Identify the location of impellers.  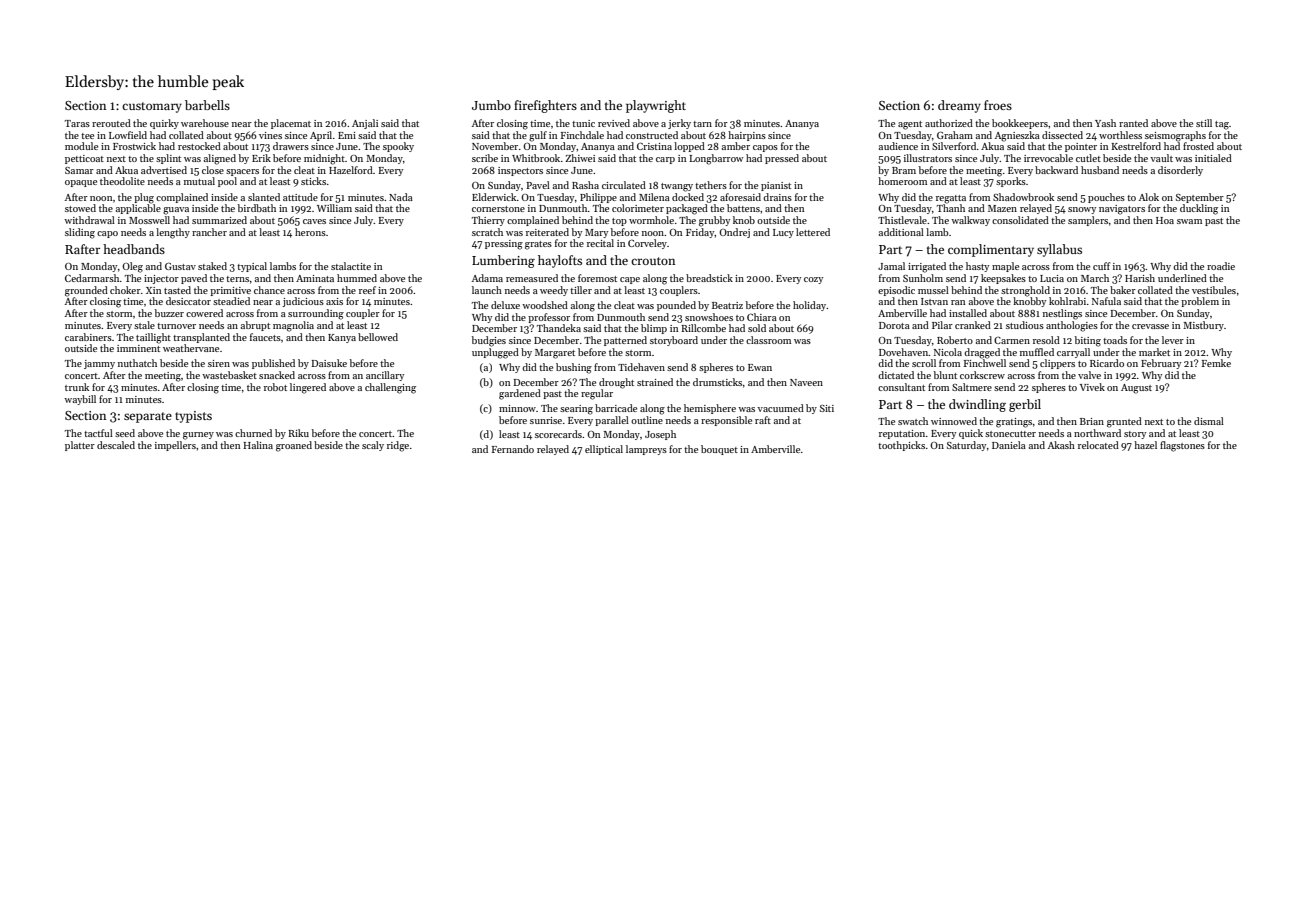
(175, 446).
